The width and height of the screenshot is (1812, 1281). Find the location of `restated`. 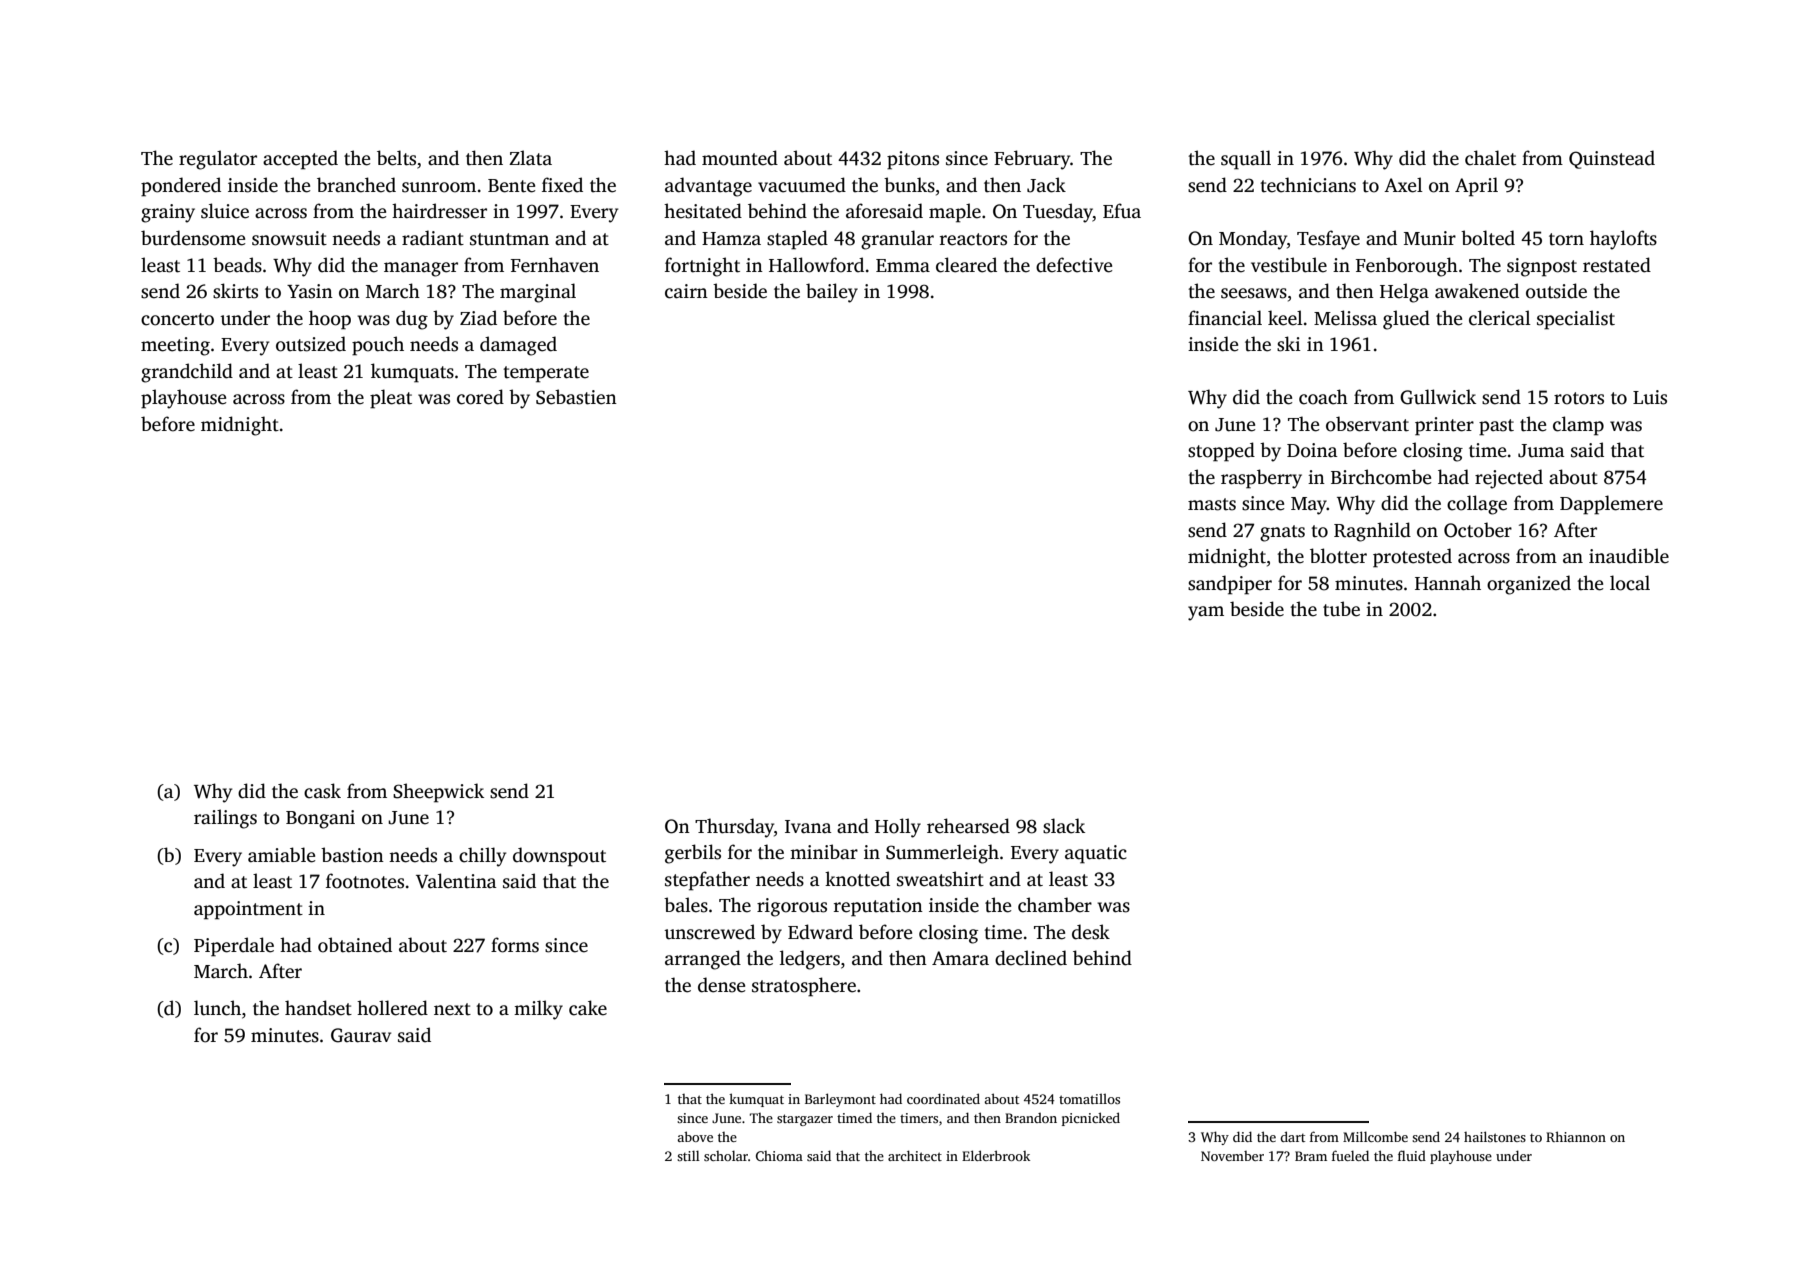

restated is located at coordinates (1617, 265).
